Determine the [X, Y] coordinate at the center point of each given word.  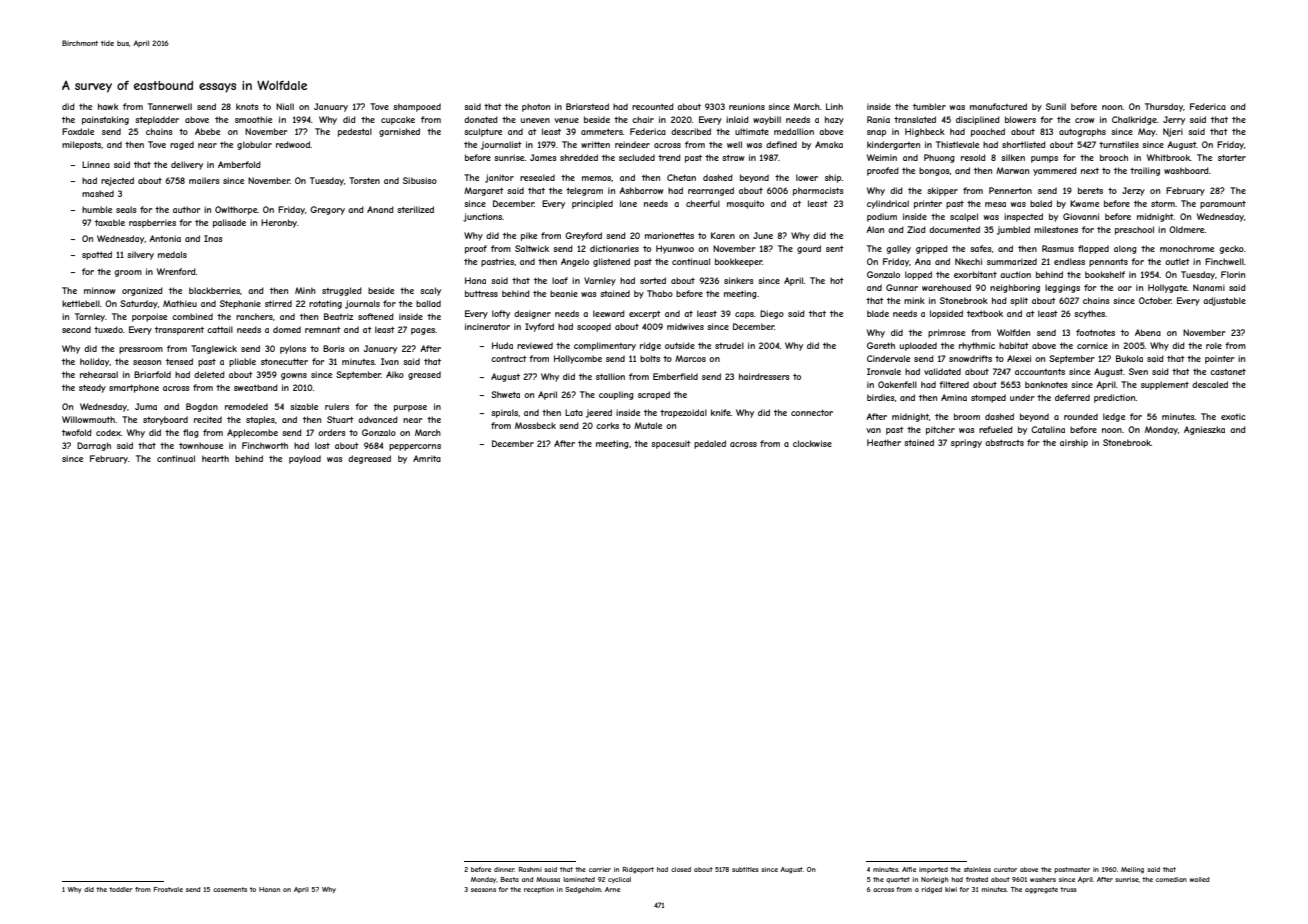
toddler [120, 889]
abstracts [1004, 442]
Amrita [427, 458]
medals [172, 254]
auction [1015, 274]
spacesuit [671, 444]
